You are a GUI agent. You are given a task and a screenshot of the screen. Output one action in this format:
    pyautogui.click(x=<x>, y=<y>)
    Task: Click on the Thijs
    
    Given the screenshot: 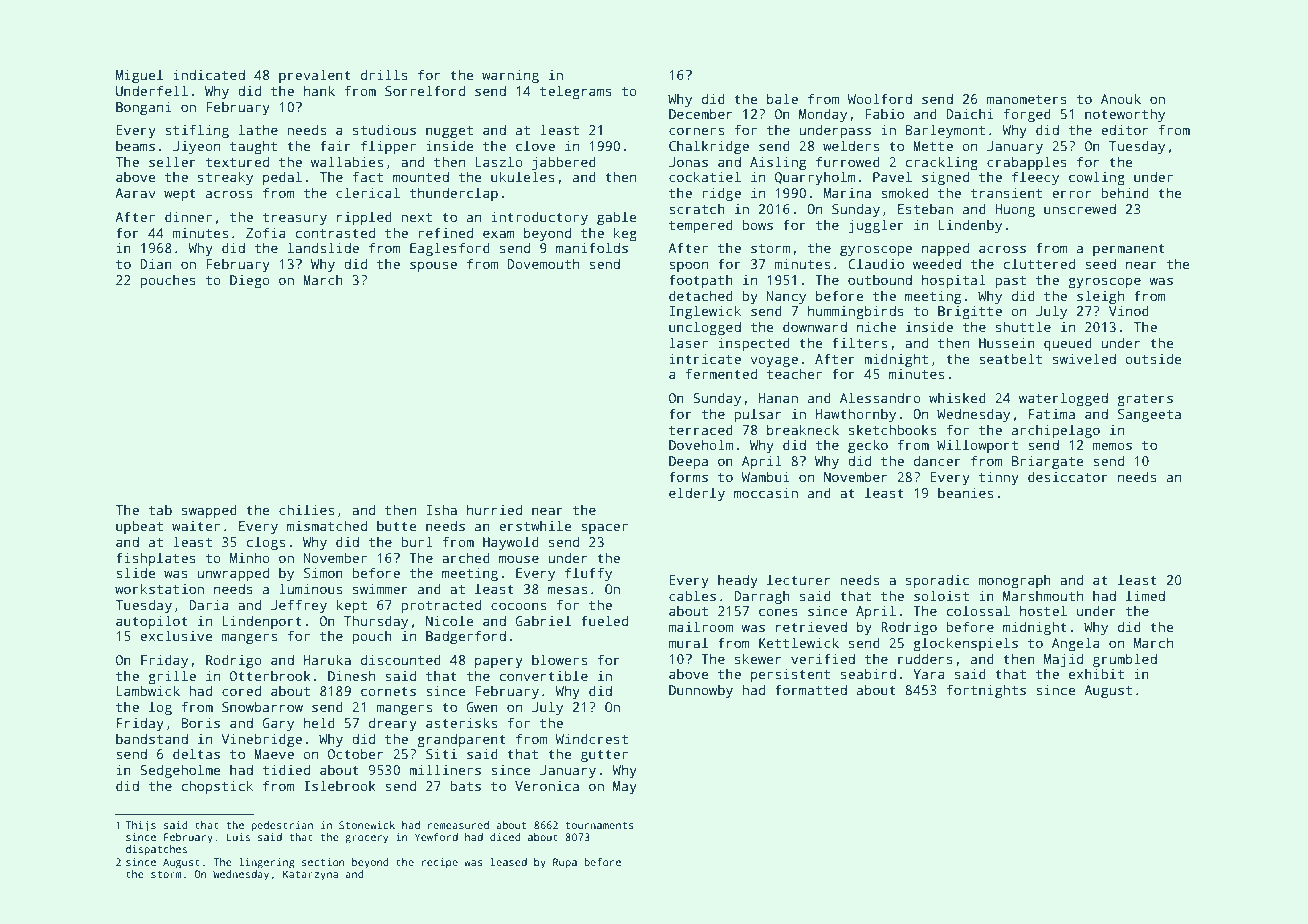 What is the action you would take?
    pyautogui.click(x=141, y=826)
